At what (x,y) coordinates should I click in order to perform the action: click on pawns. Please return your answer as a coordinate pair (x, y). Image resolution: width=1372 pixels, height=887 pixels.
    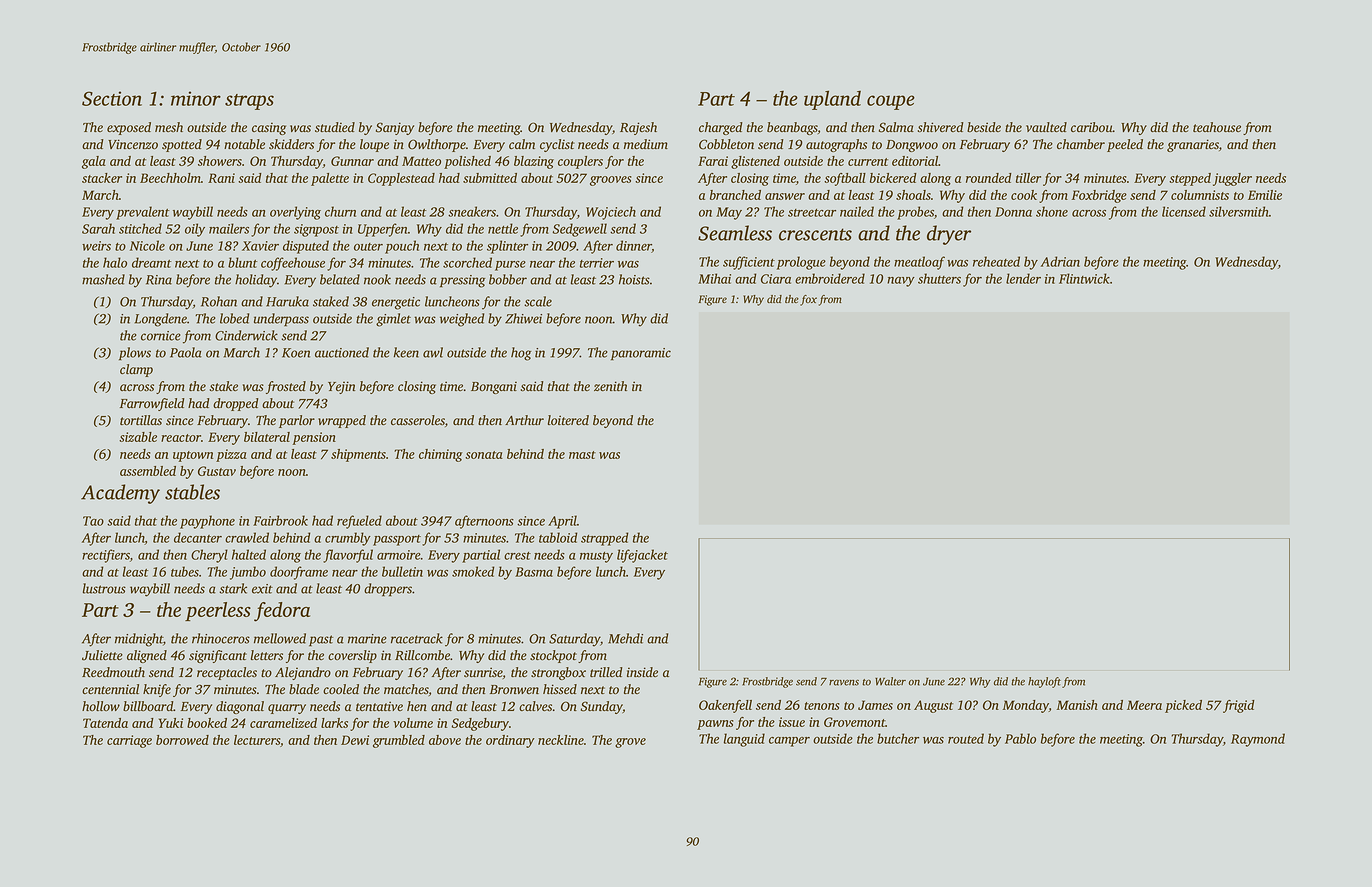
    Looking at the image, I should click on (715, 725).
